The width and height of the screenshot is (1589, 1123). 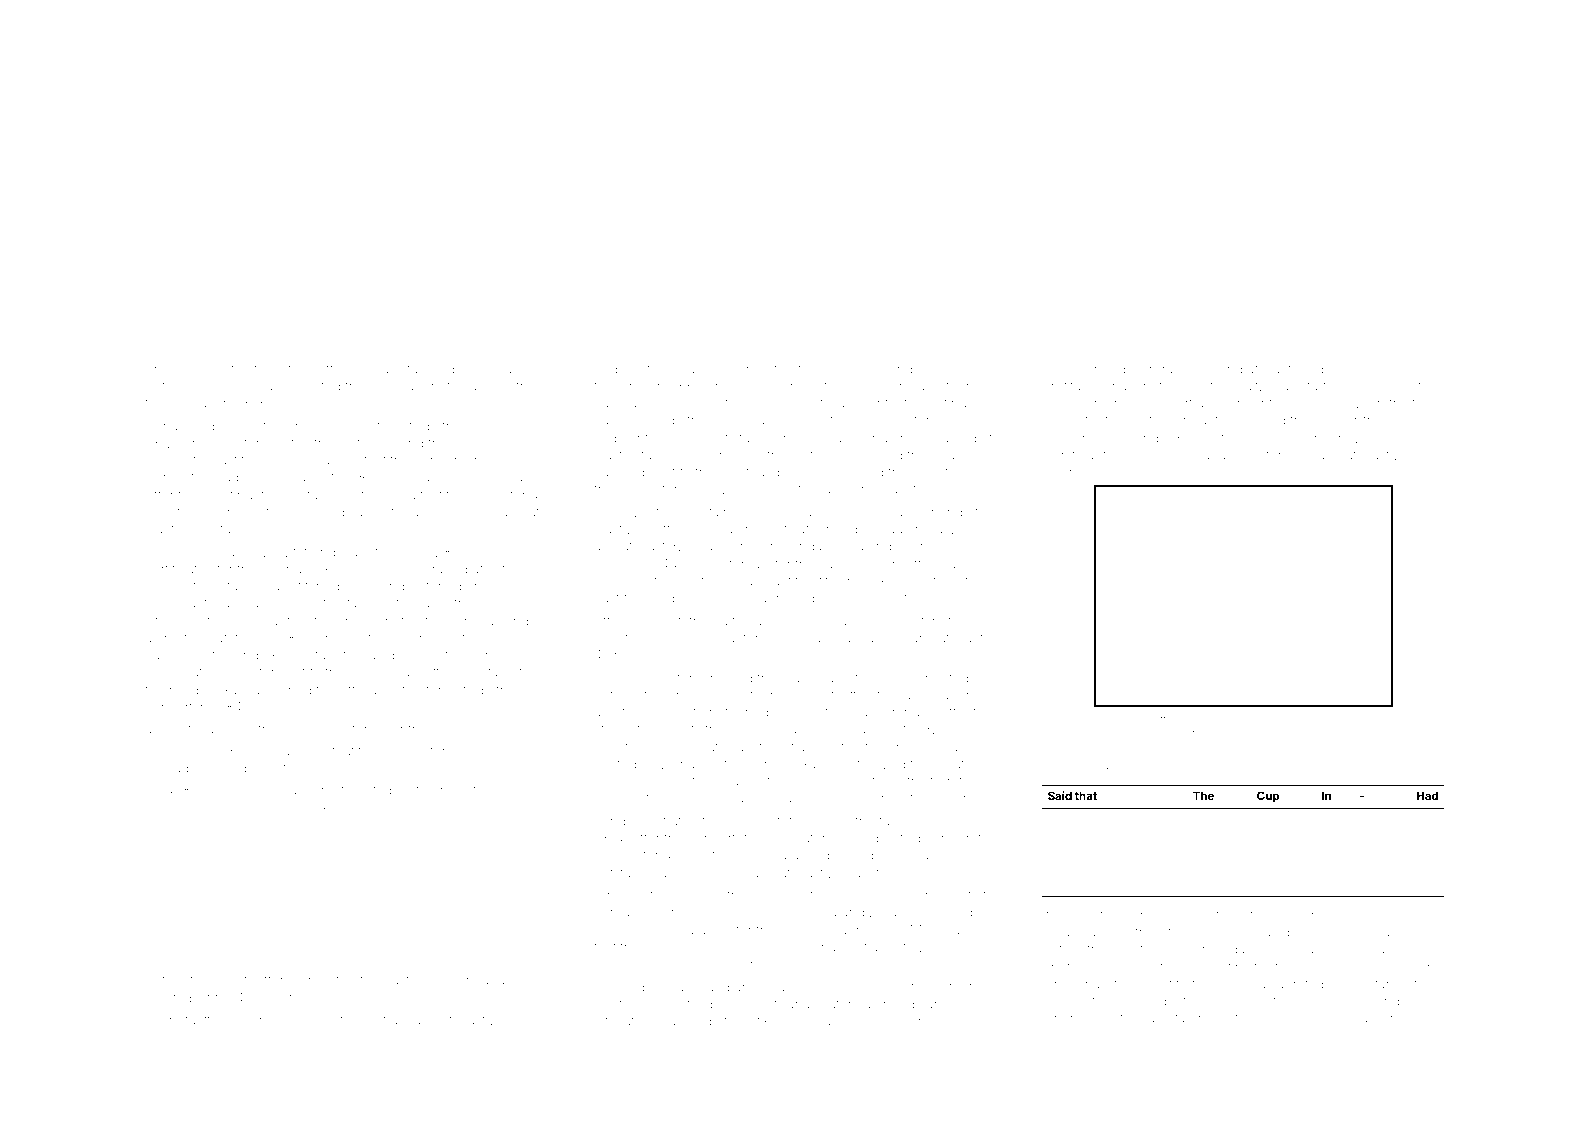 I want to click on straw, so click(x=393, y=1021).
